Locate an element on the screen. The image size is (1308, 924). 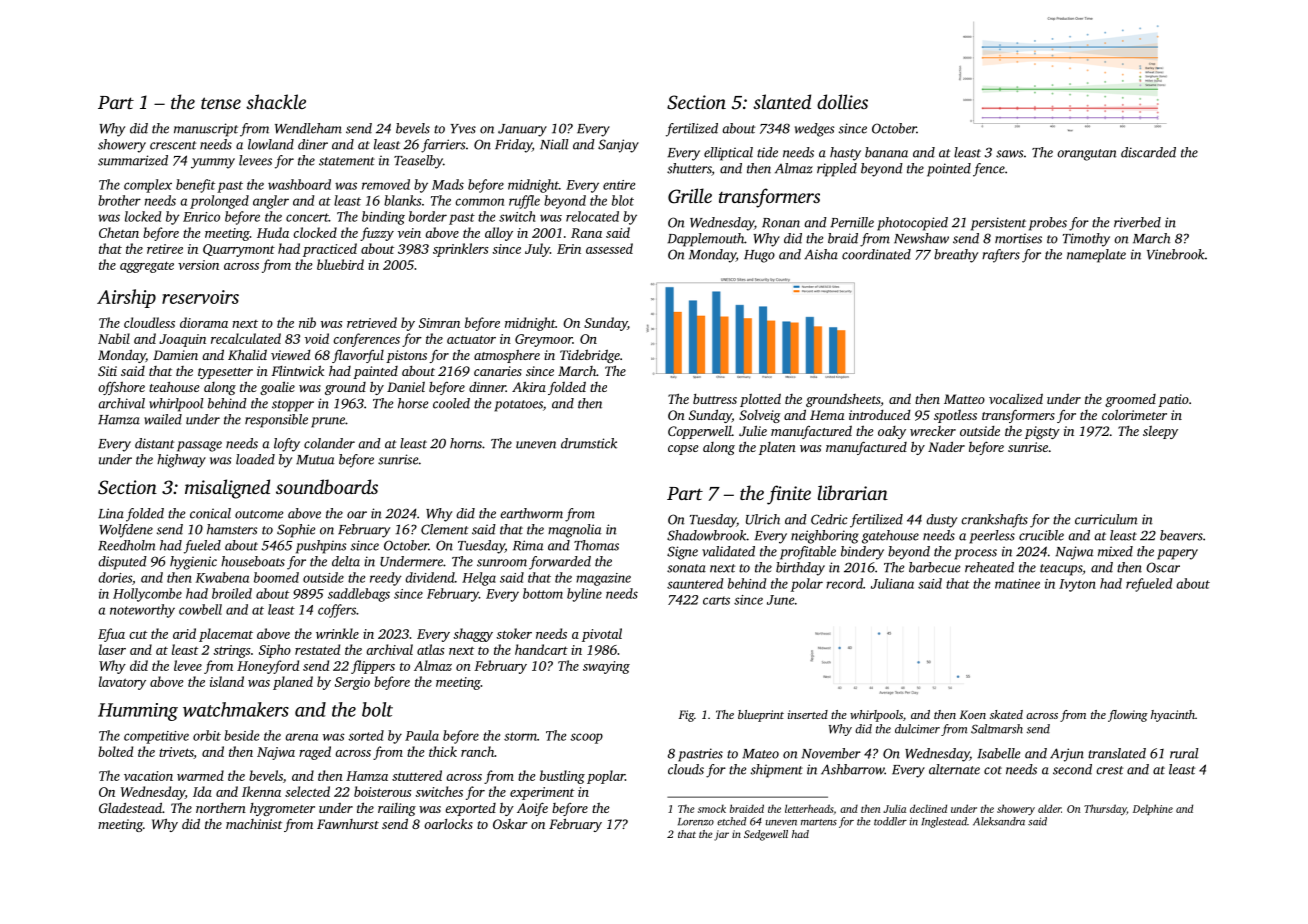
distant is located at coordinates (154, 443).
